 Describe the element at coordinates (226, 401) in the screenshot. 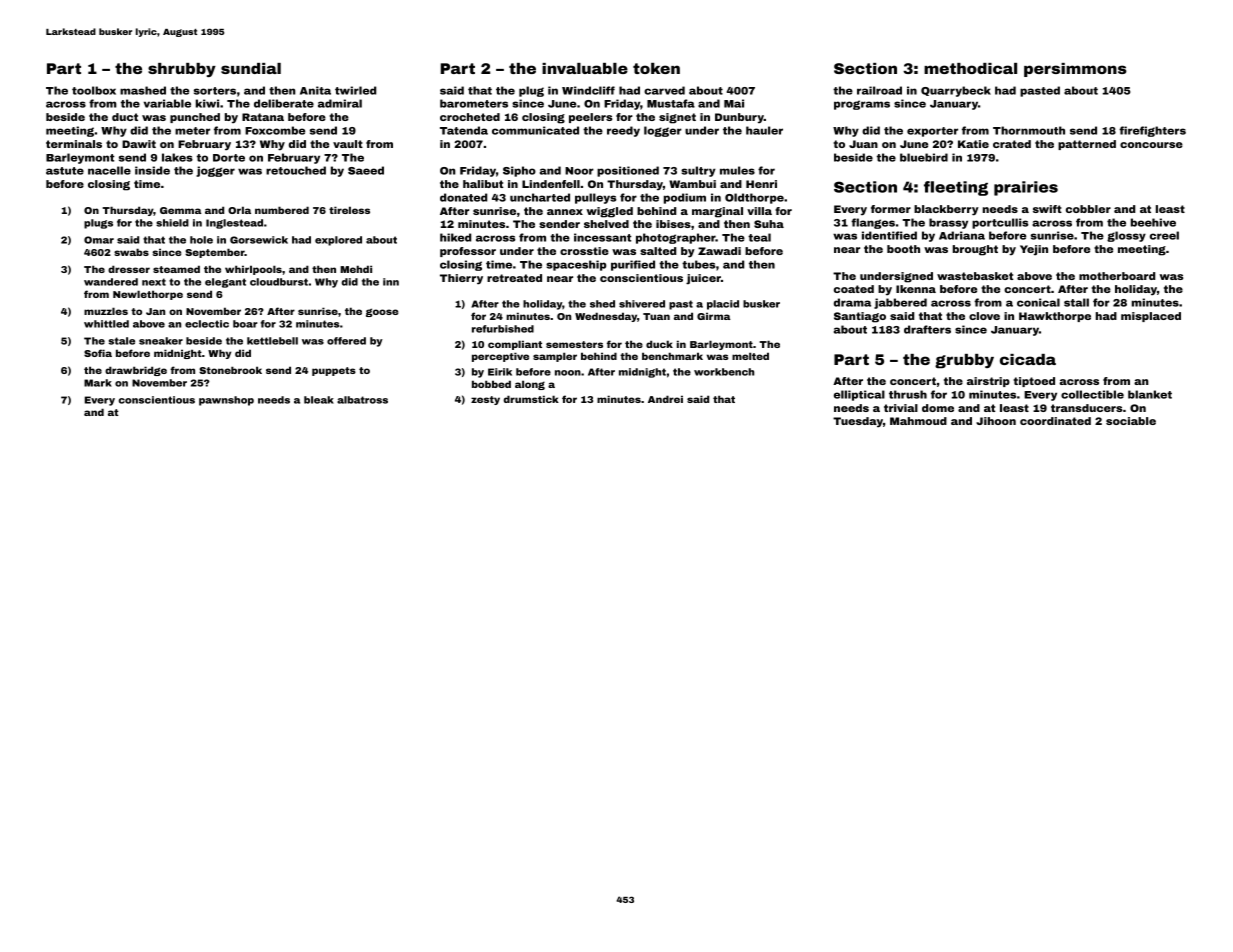

I see `pawnshop` at that location.
